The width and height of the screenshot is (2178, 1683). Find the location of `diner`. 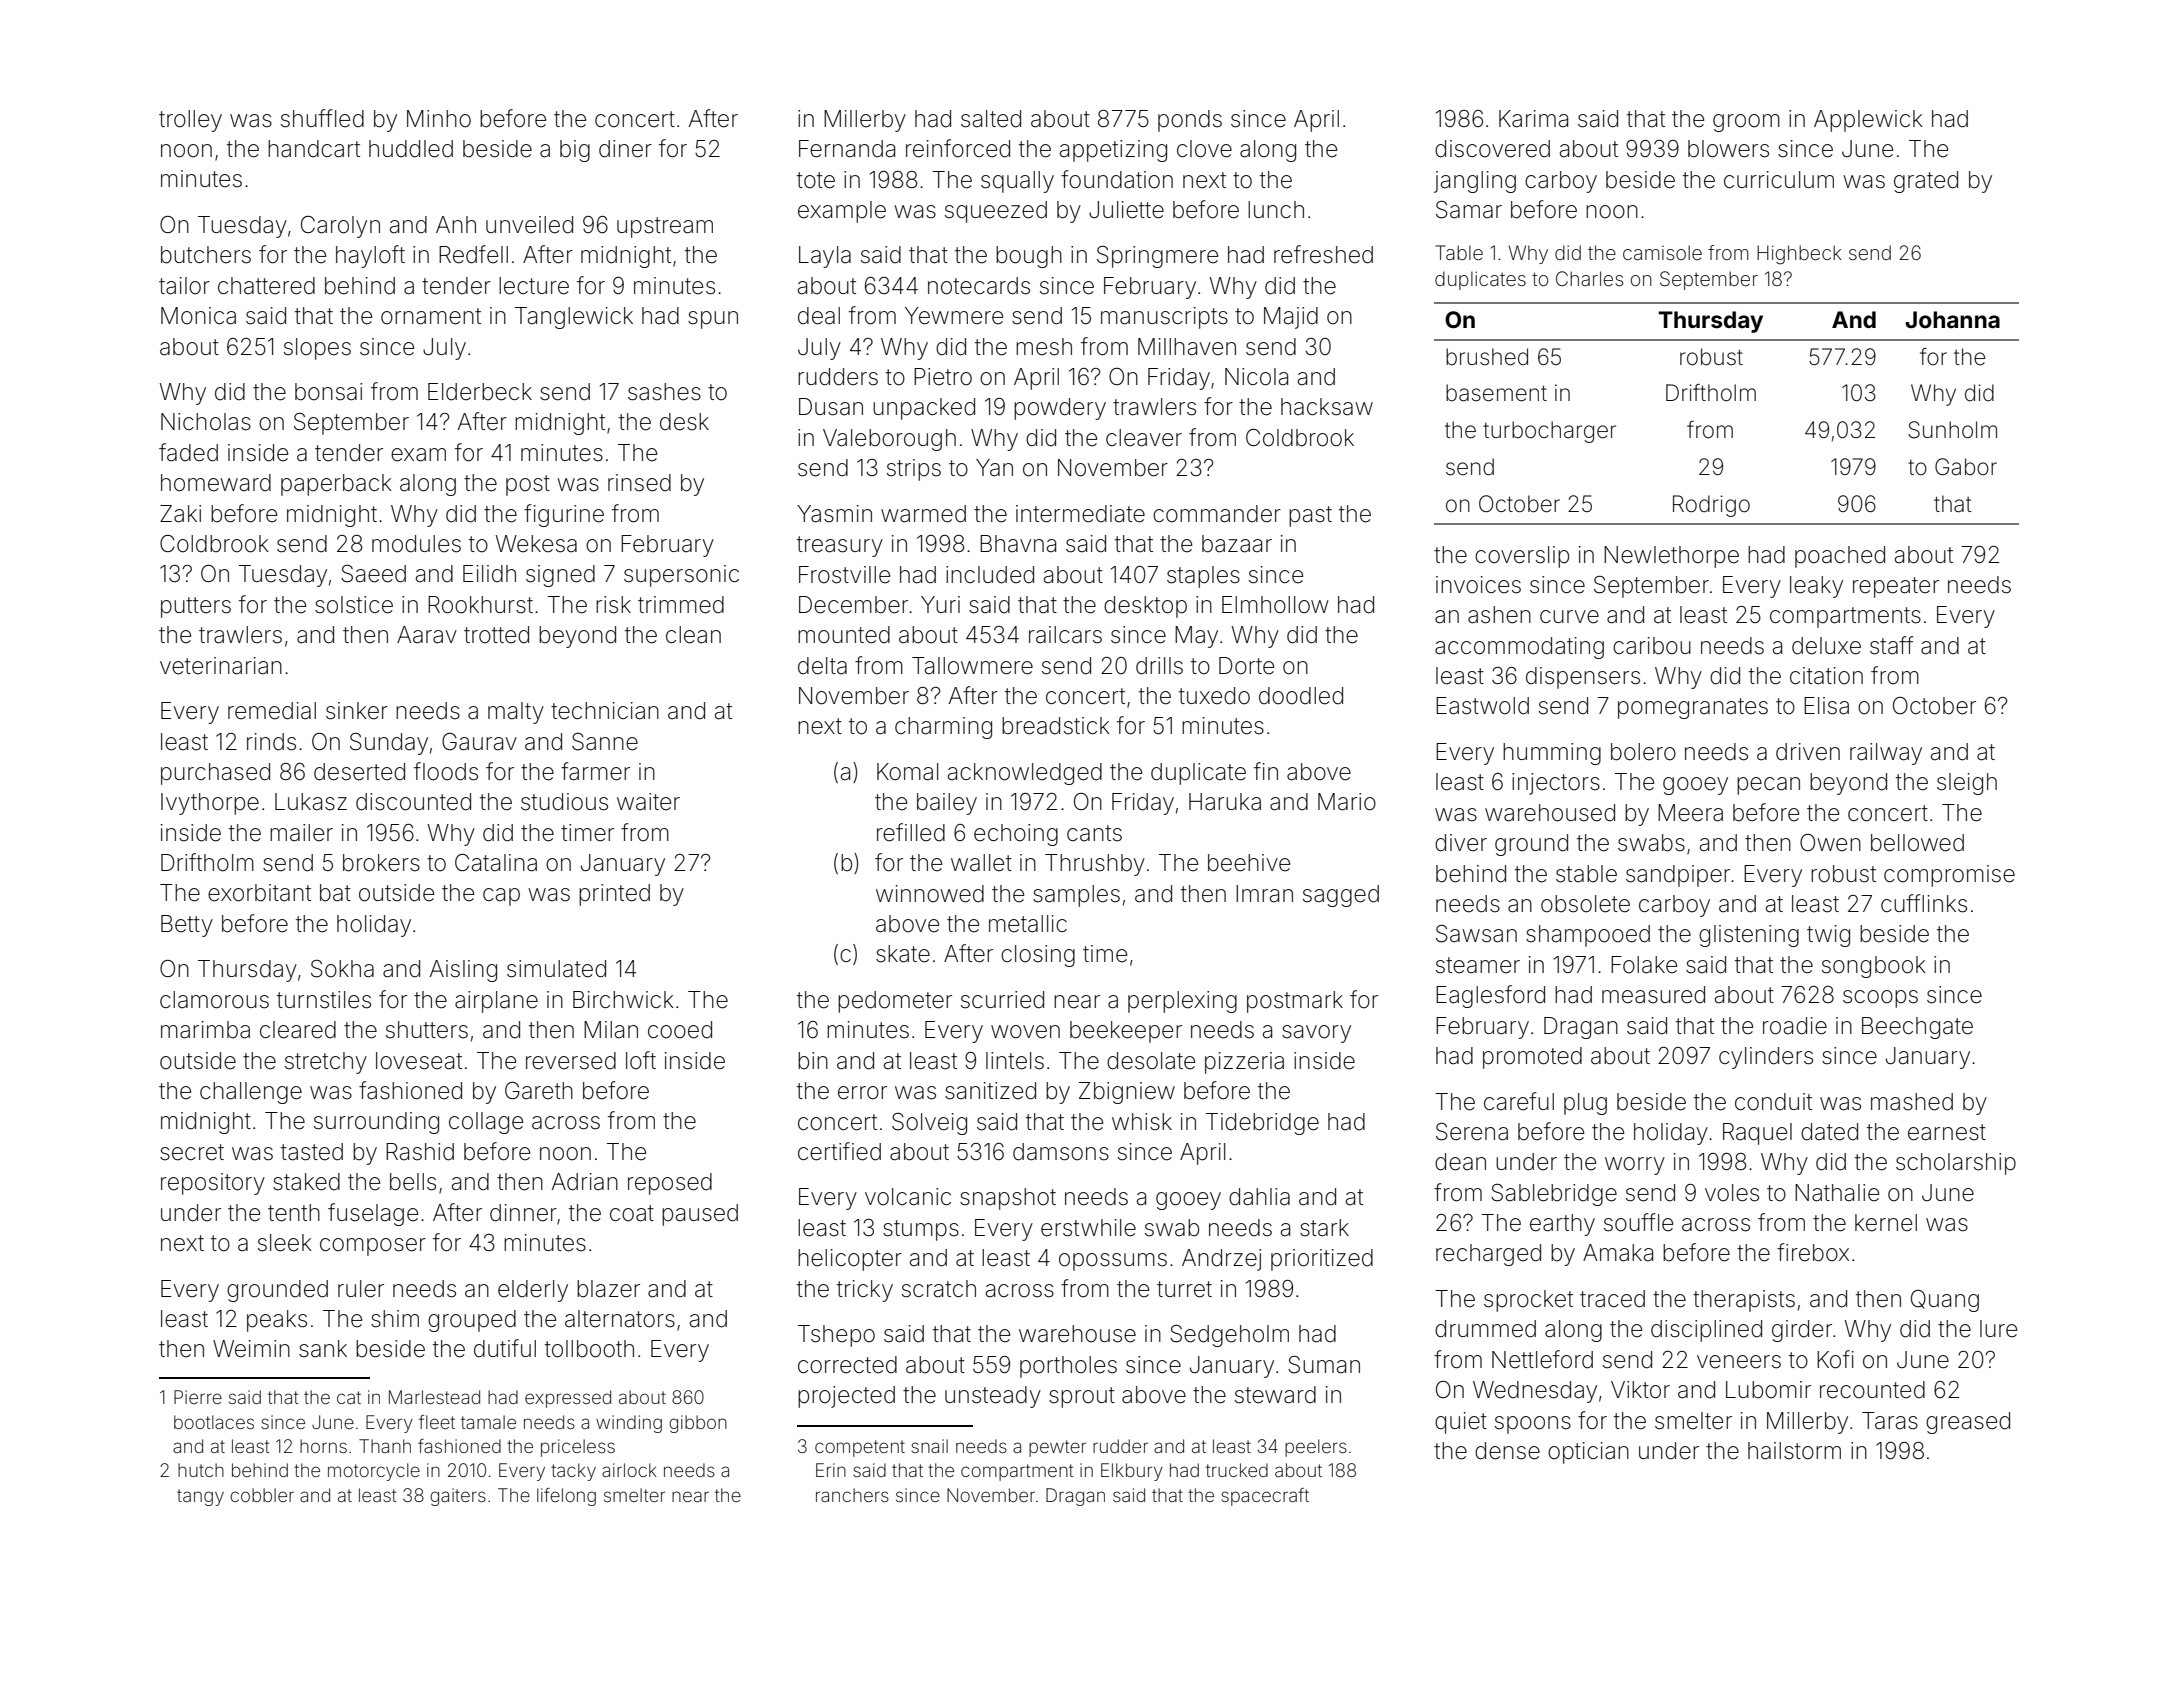

diner is located at coordinates (625, 149).
